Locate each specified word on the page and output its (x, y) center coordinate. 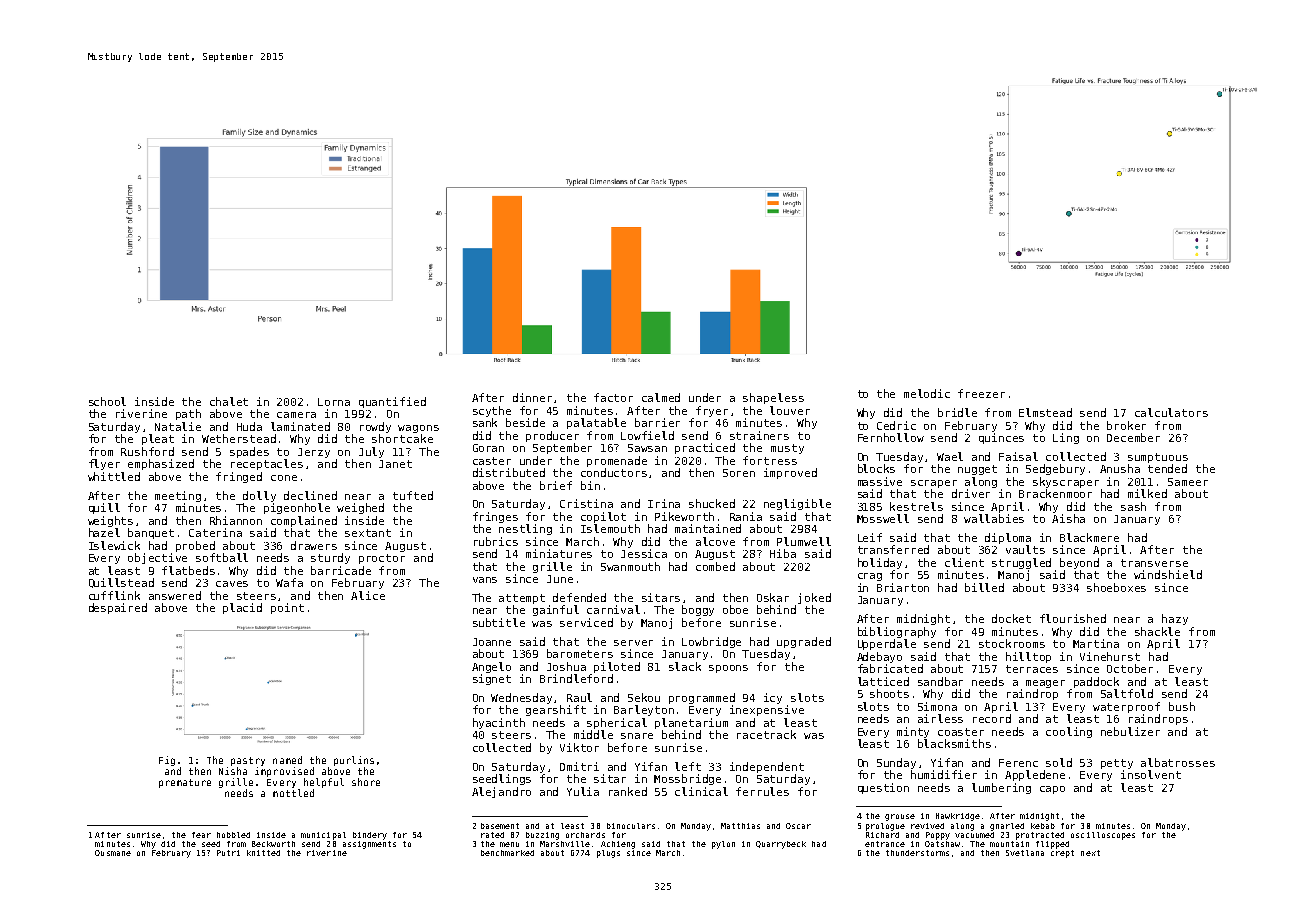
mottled (293, 793)
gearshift (556, 710)
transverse (1154, 563)
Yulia (583, 791)
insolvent (1151, 774)
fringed (239, 477)
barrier (657, 422)
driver (971, 493)
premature (185, 783)
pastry (248, 761)
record (992, 718)
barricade (341, 570)
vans (485, 580)
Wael (950, 456)
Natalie (178, 426)
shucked (712, 503)
